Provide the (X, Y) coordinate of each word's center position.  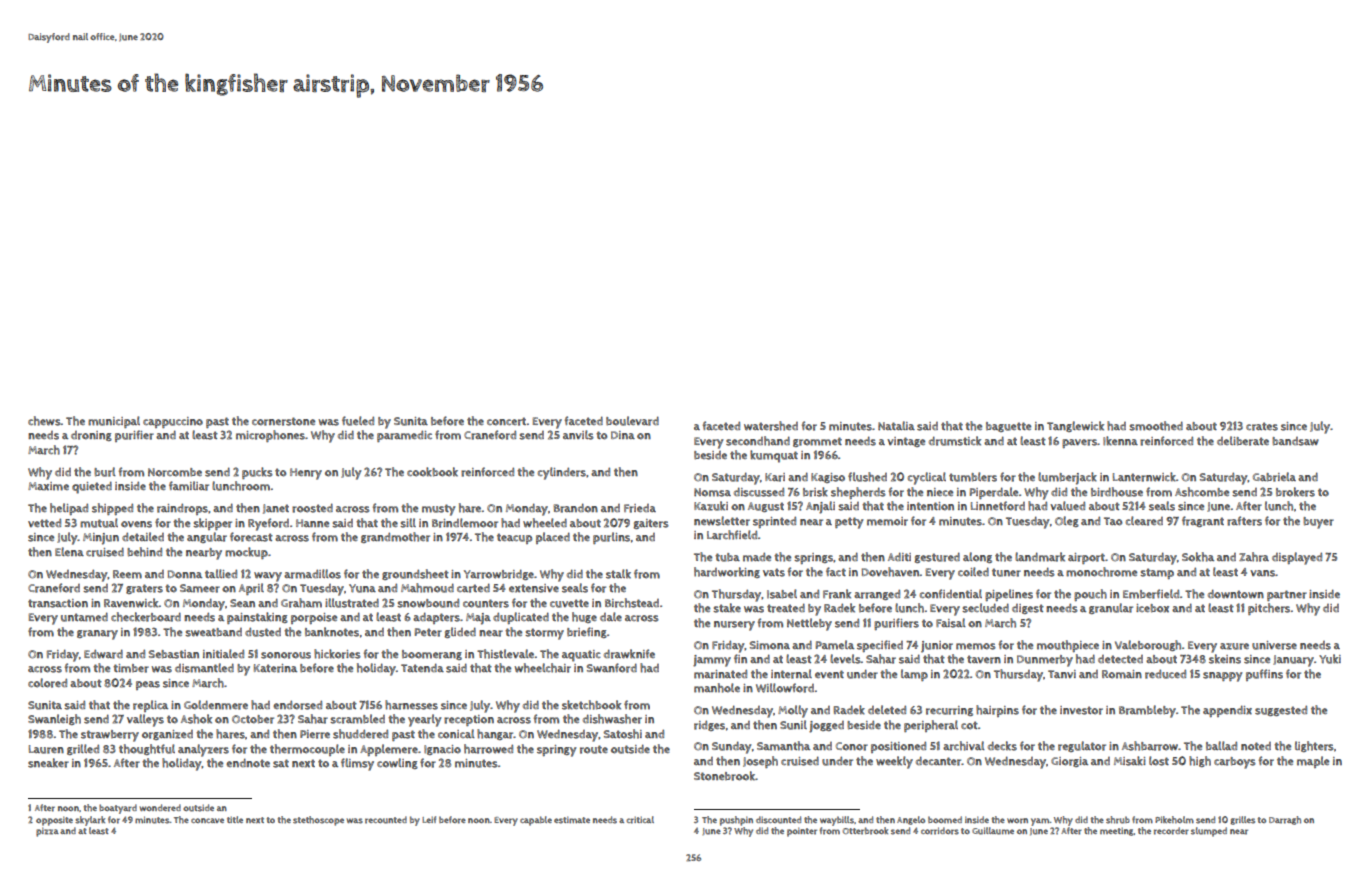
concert (506, 421)
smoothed (1156, 426)
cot (969, 725)
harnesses (411, 705)
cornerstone (283, 421)
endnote (248, 763)
